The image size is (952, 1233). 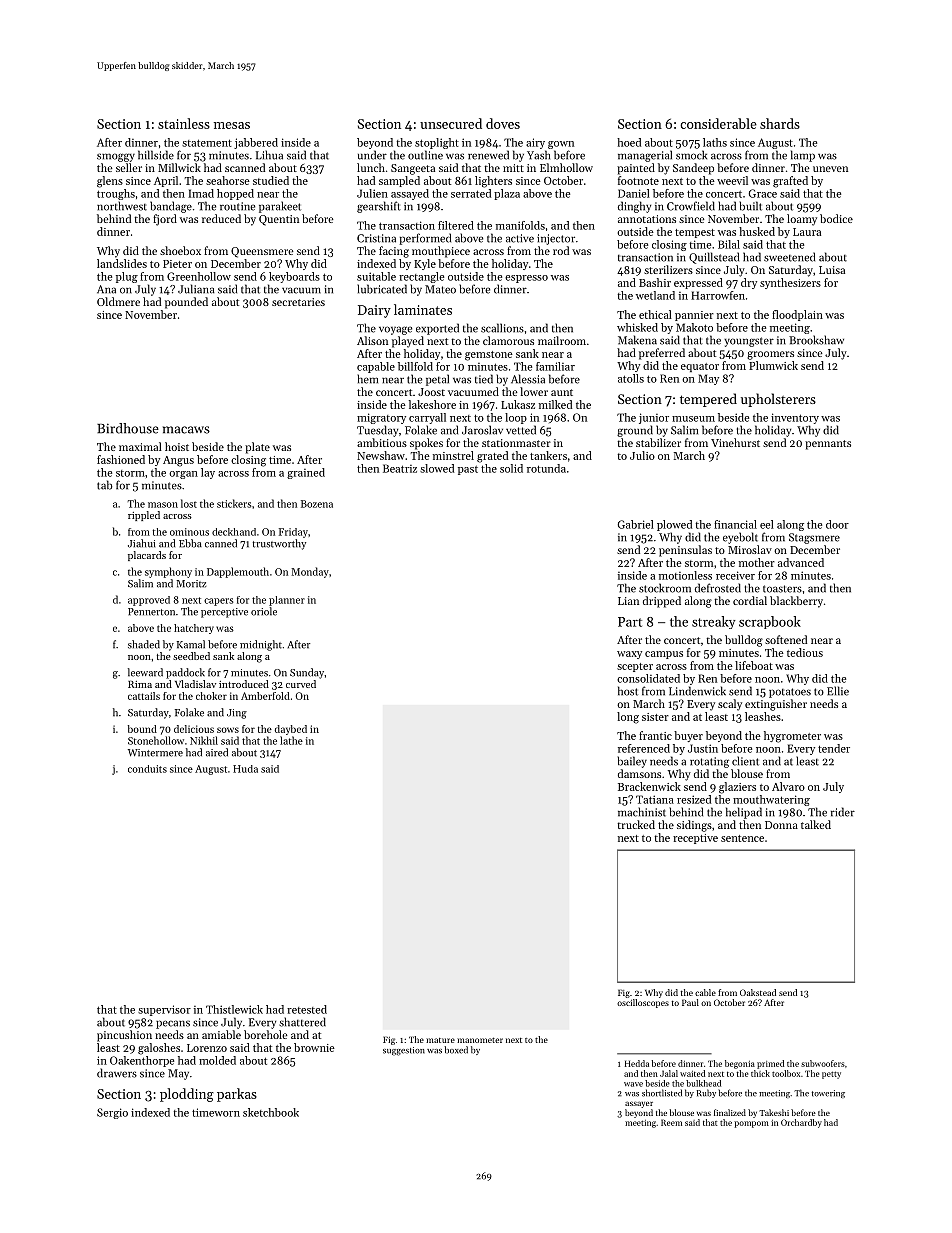 I want to click on retested, so click(x=307, y=1009).
